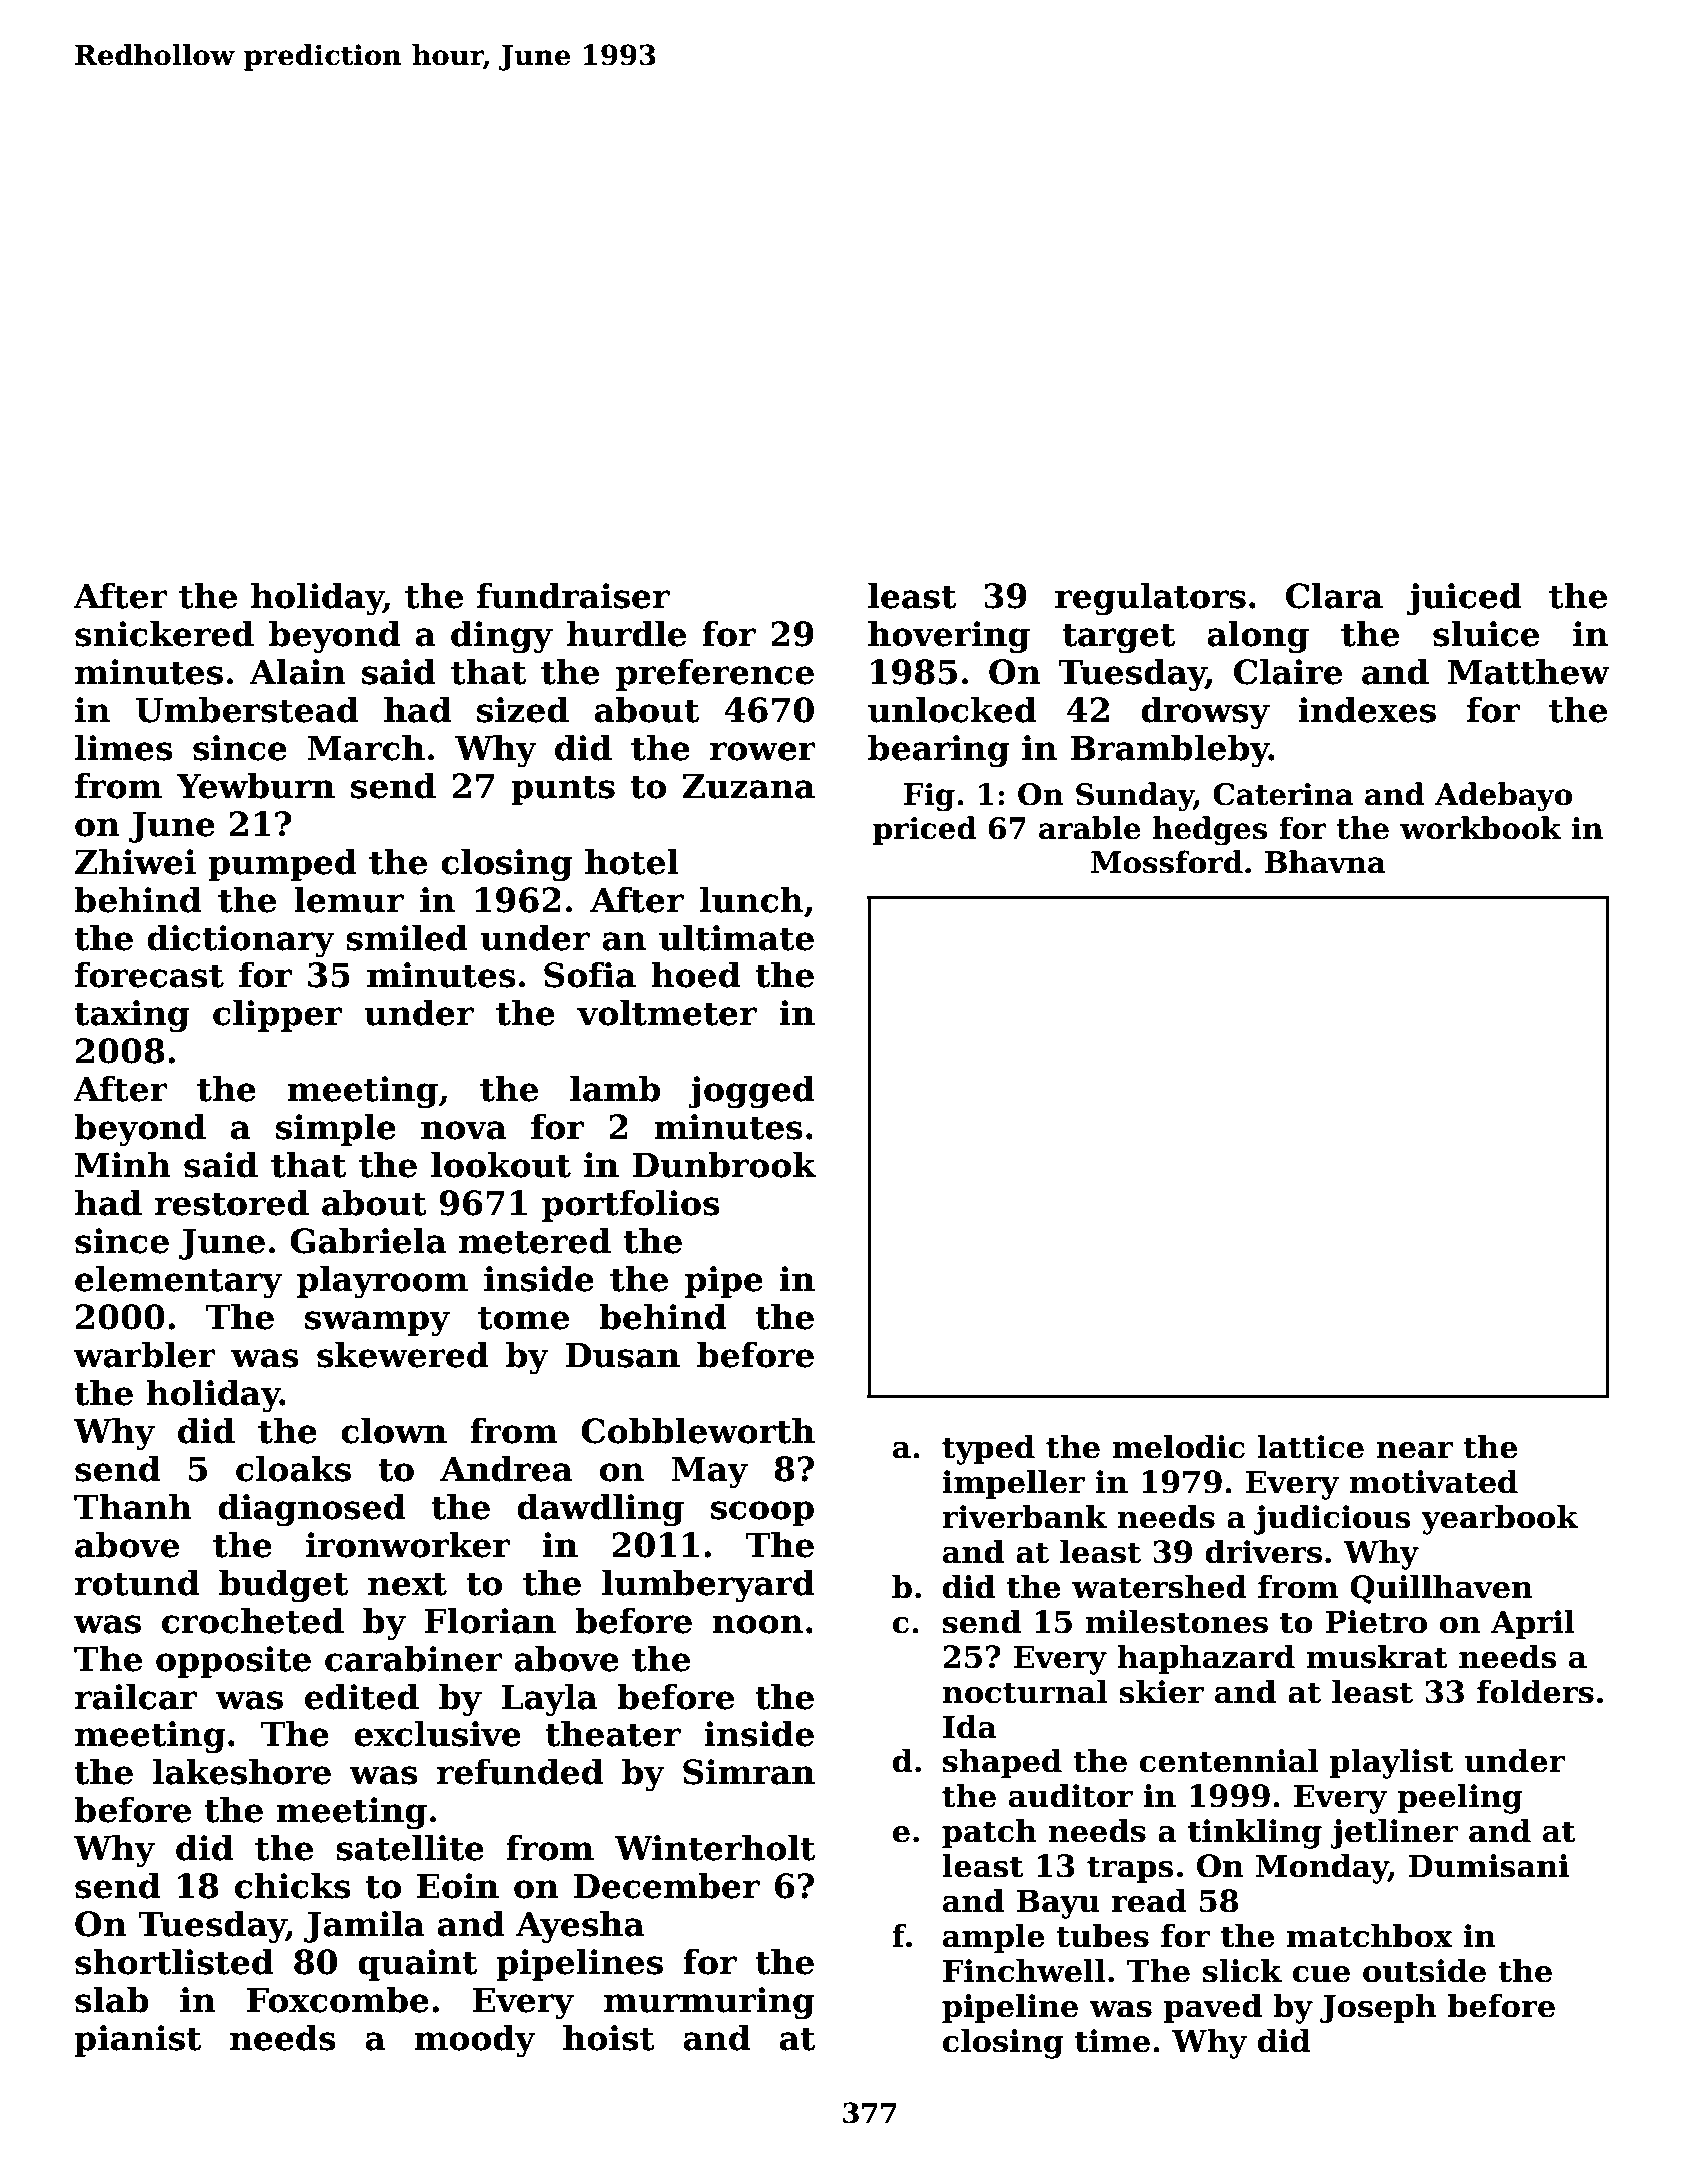  I want to click on Joseph, so click(1378, 2008).
